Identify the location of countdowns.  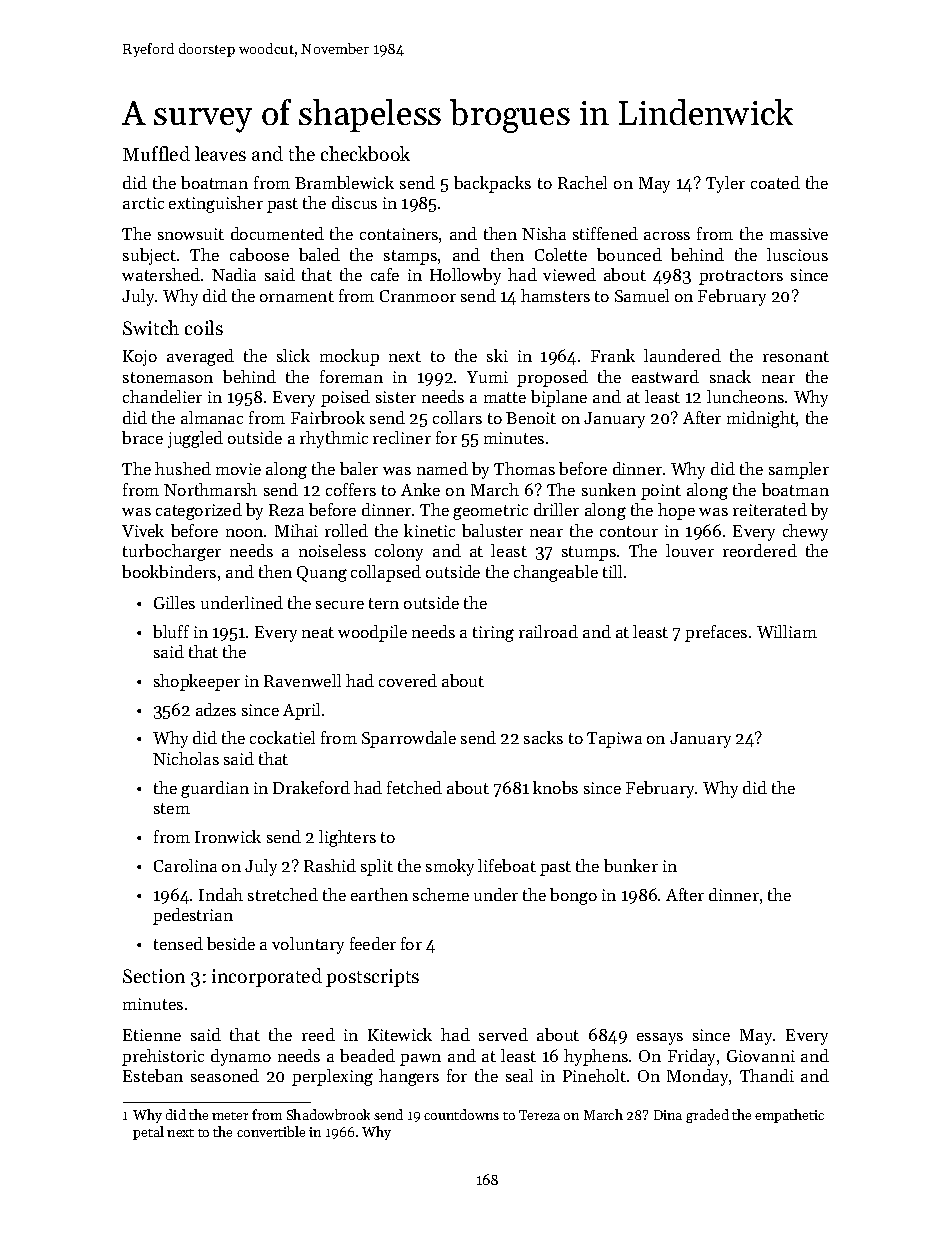
(461, 1114).
